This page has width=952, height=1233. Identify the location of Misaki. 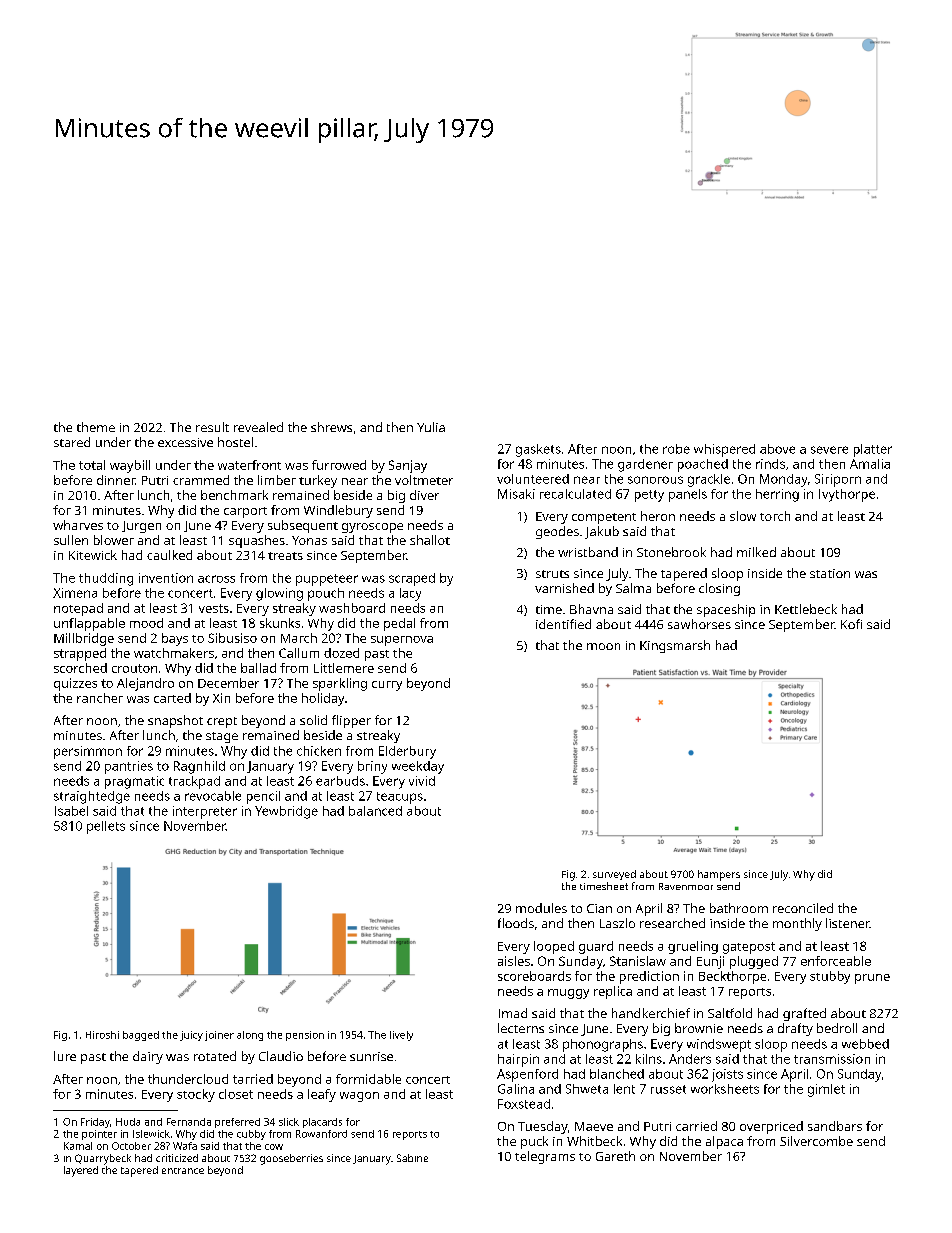
(516, 494).
